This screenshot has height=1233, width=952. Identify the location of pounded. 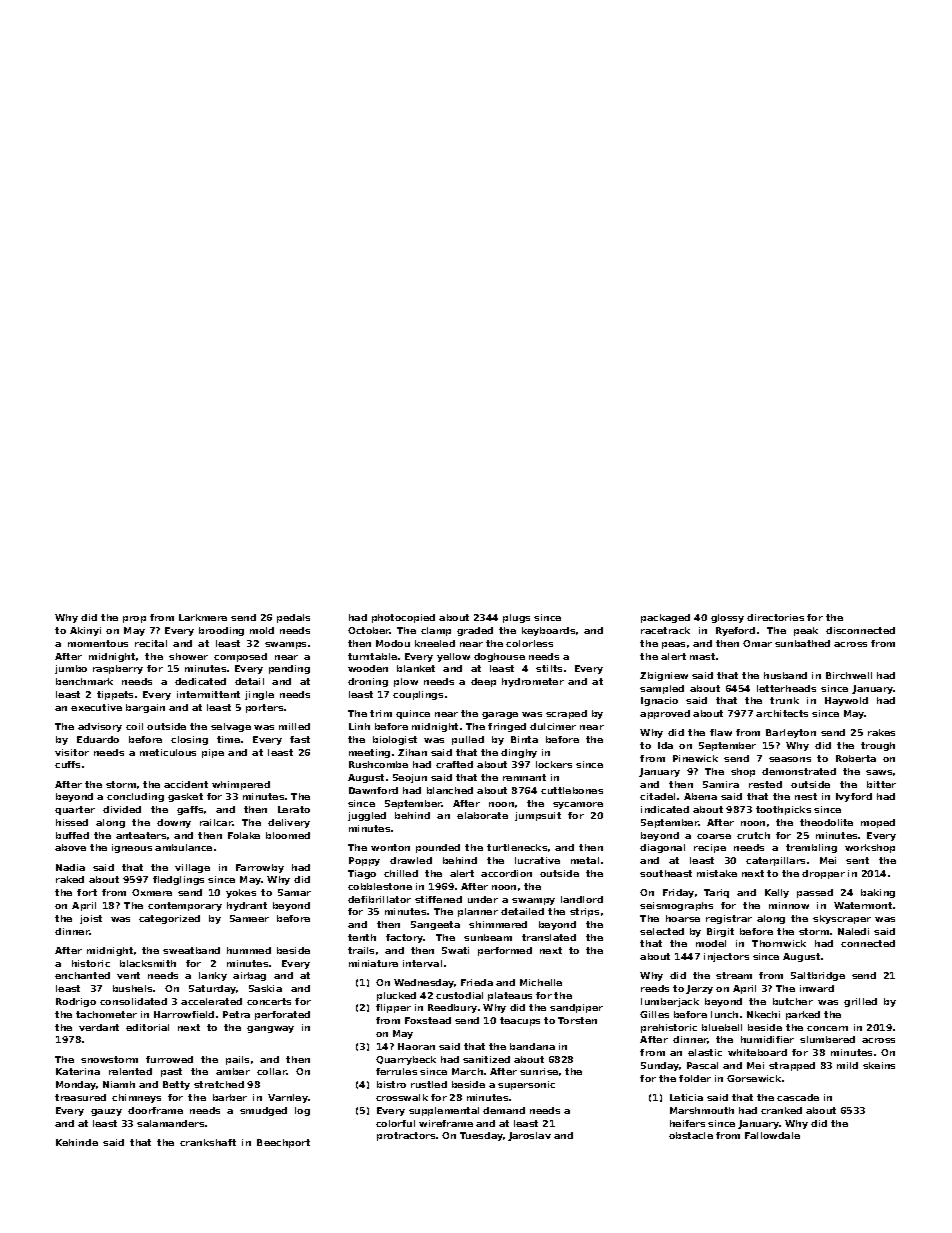
(438, 848).
